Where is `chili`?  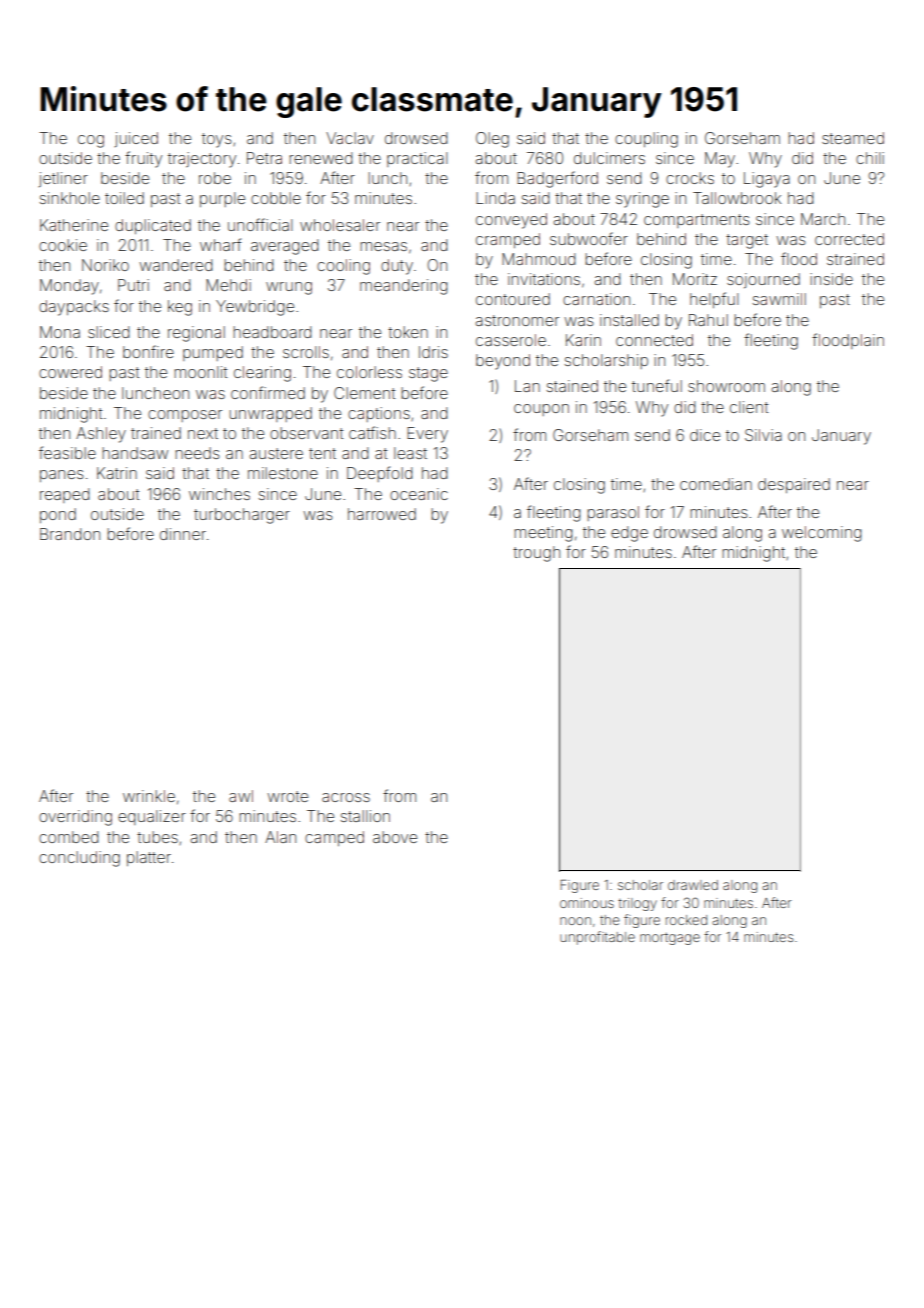 chili is located at coordinates (870, 158).
